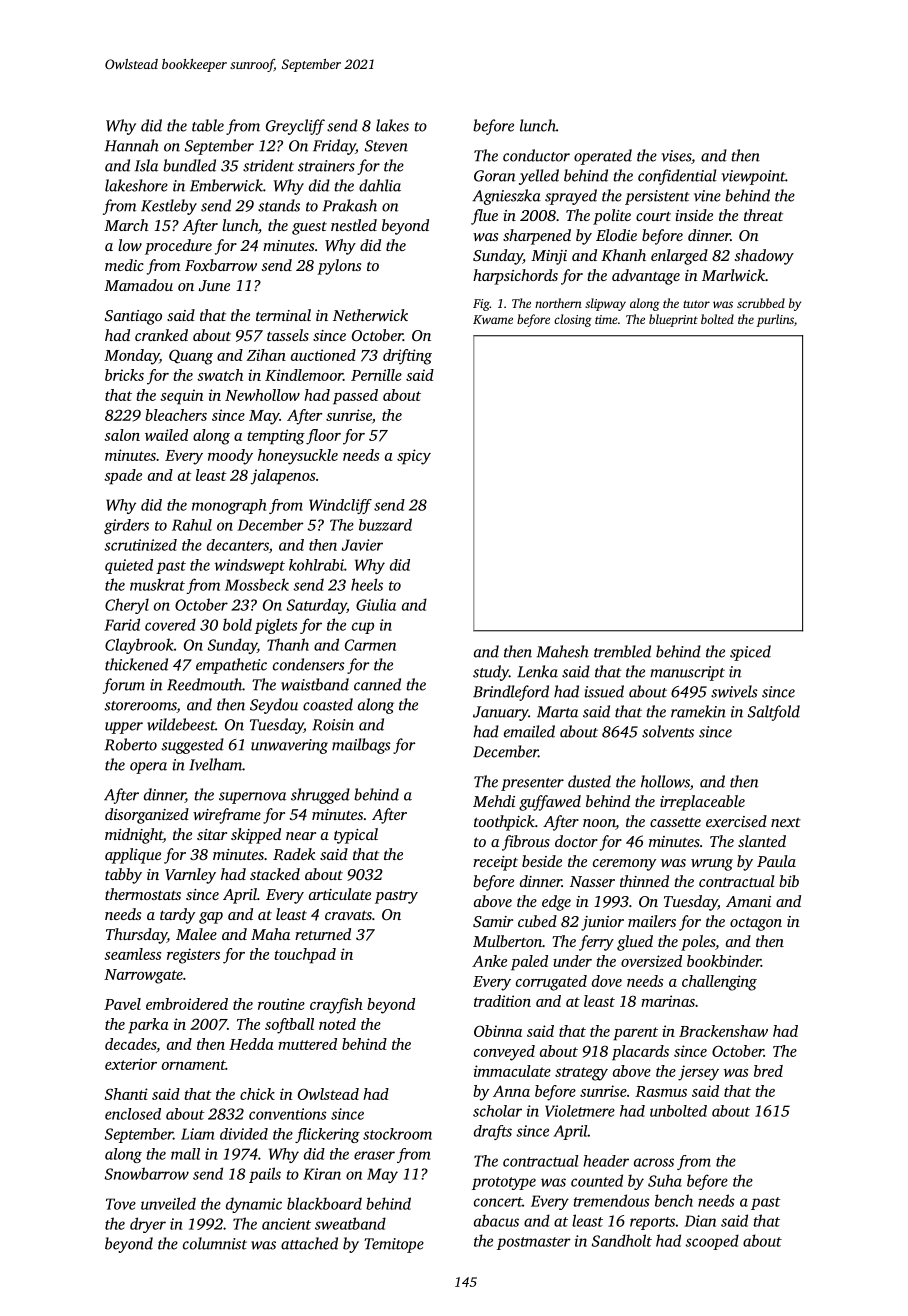 This image has height=1316, width=908. I want to click on conductor, so click(536, 155).
